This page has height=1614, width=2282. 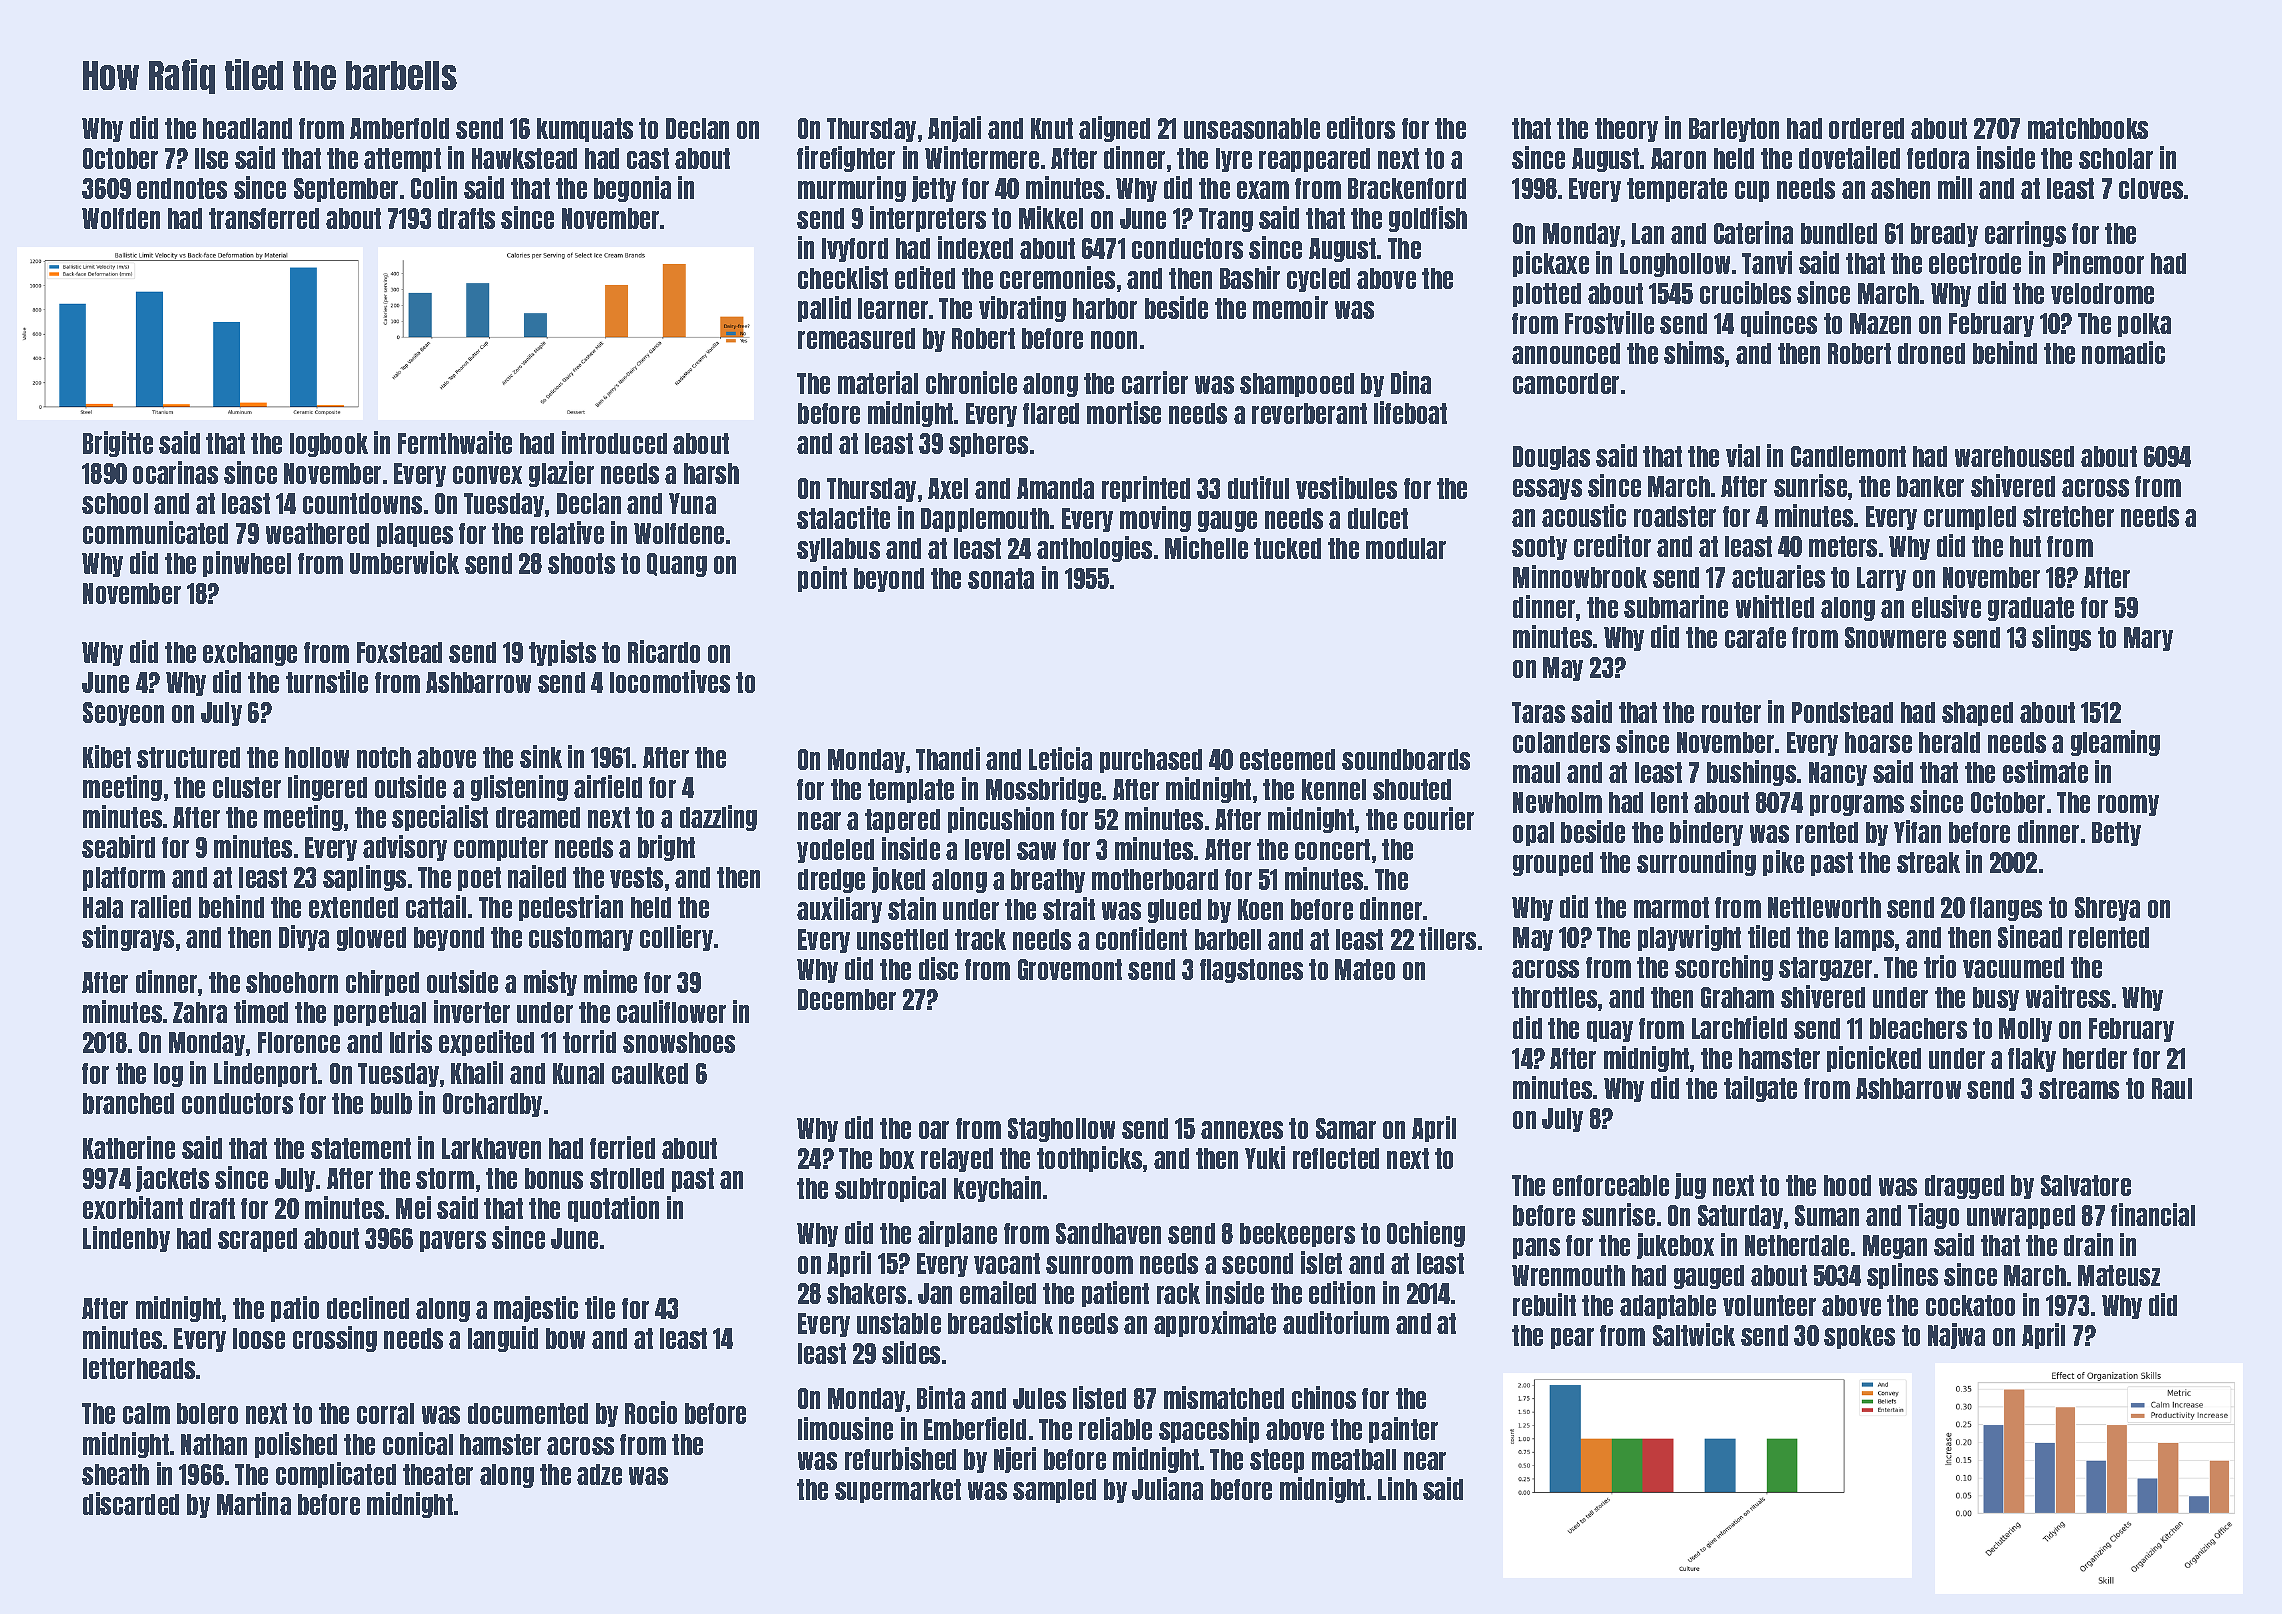 What do you see at coordinates (550, 983) in the page?
I see `misty` at bounding box center [550, 983].
